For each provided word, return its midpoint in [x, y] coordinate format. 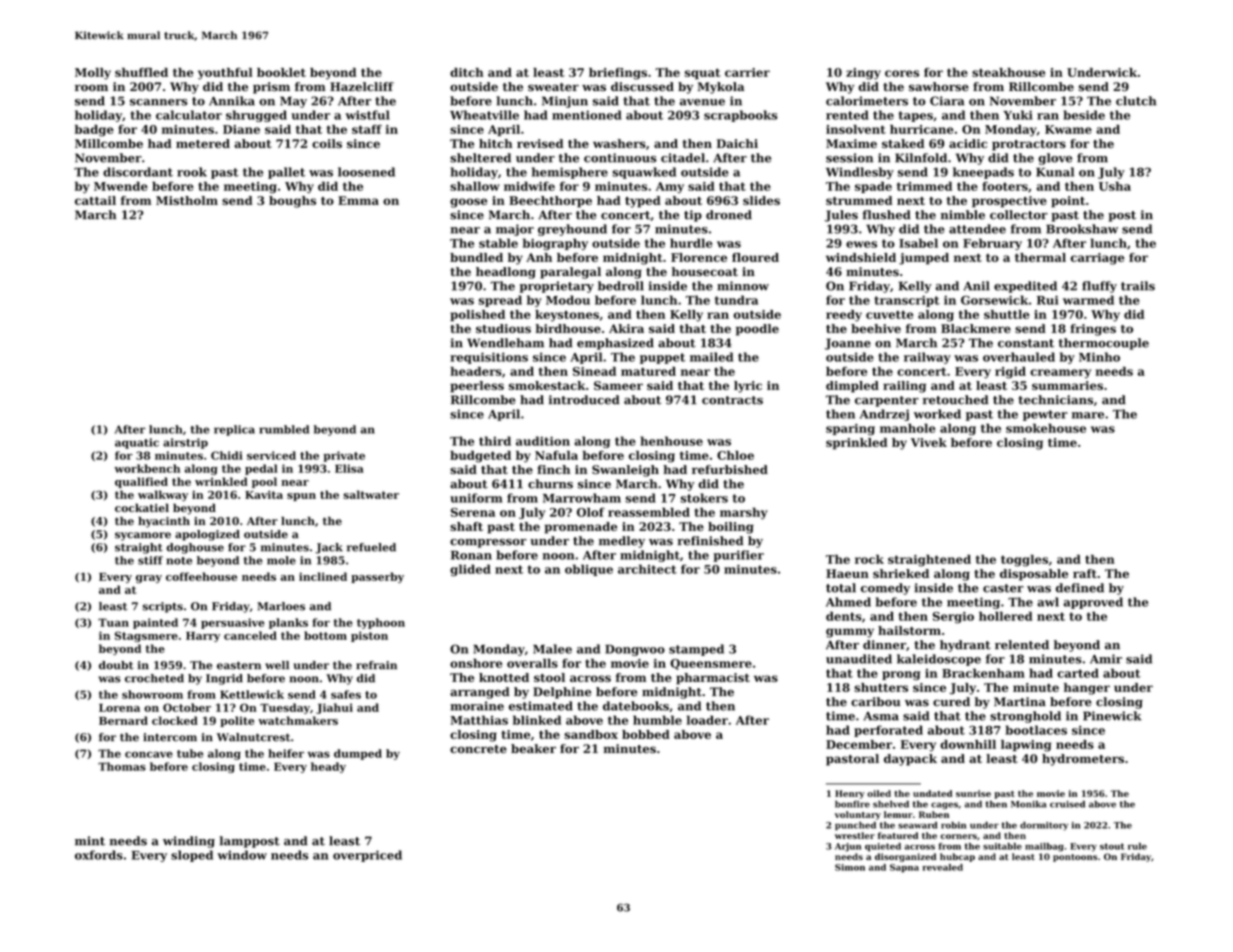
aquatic [137, 443]
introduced [584, 400]
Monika [1028, 804]
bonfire [852, 804]
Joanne [848, 344]
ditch [467, 72]
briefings [618, 74]
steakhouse [1008, 72]
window [242, 855]
